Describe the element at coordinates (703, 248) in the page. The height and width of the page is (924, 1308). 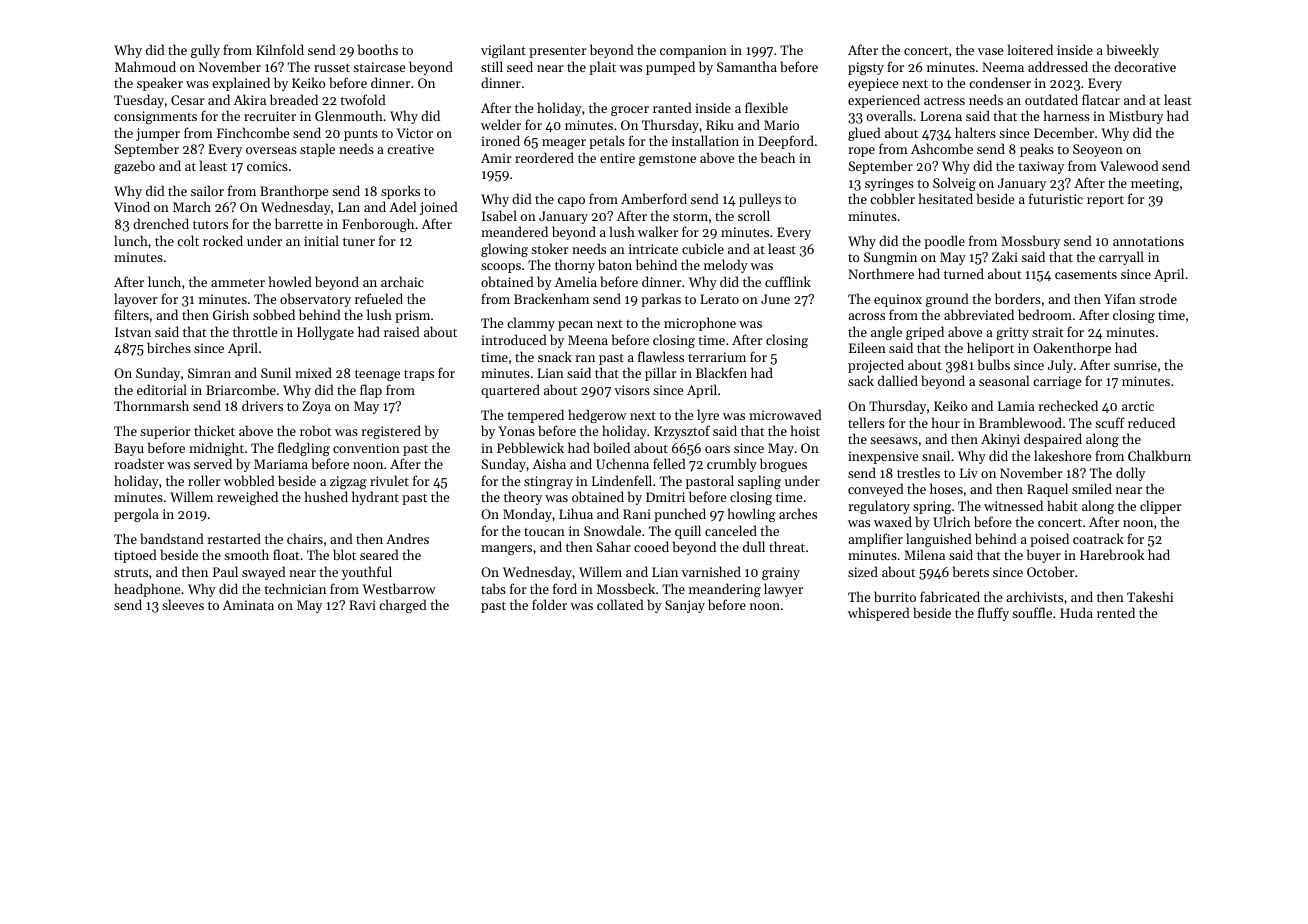
I see `cubicle` at that location.
